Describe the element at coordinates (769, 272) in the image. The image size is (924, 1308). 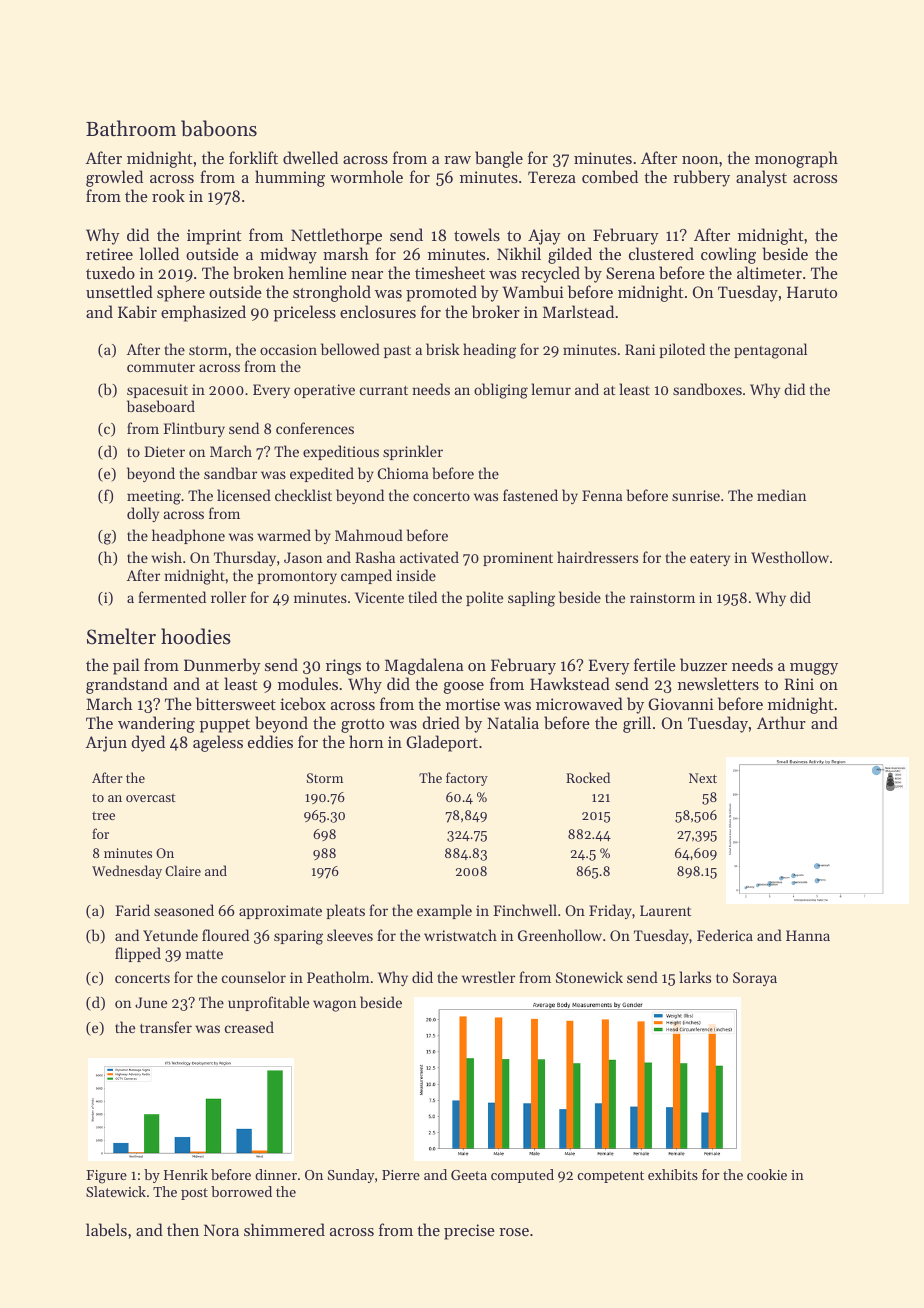
I see `altimeter` at that location.
